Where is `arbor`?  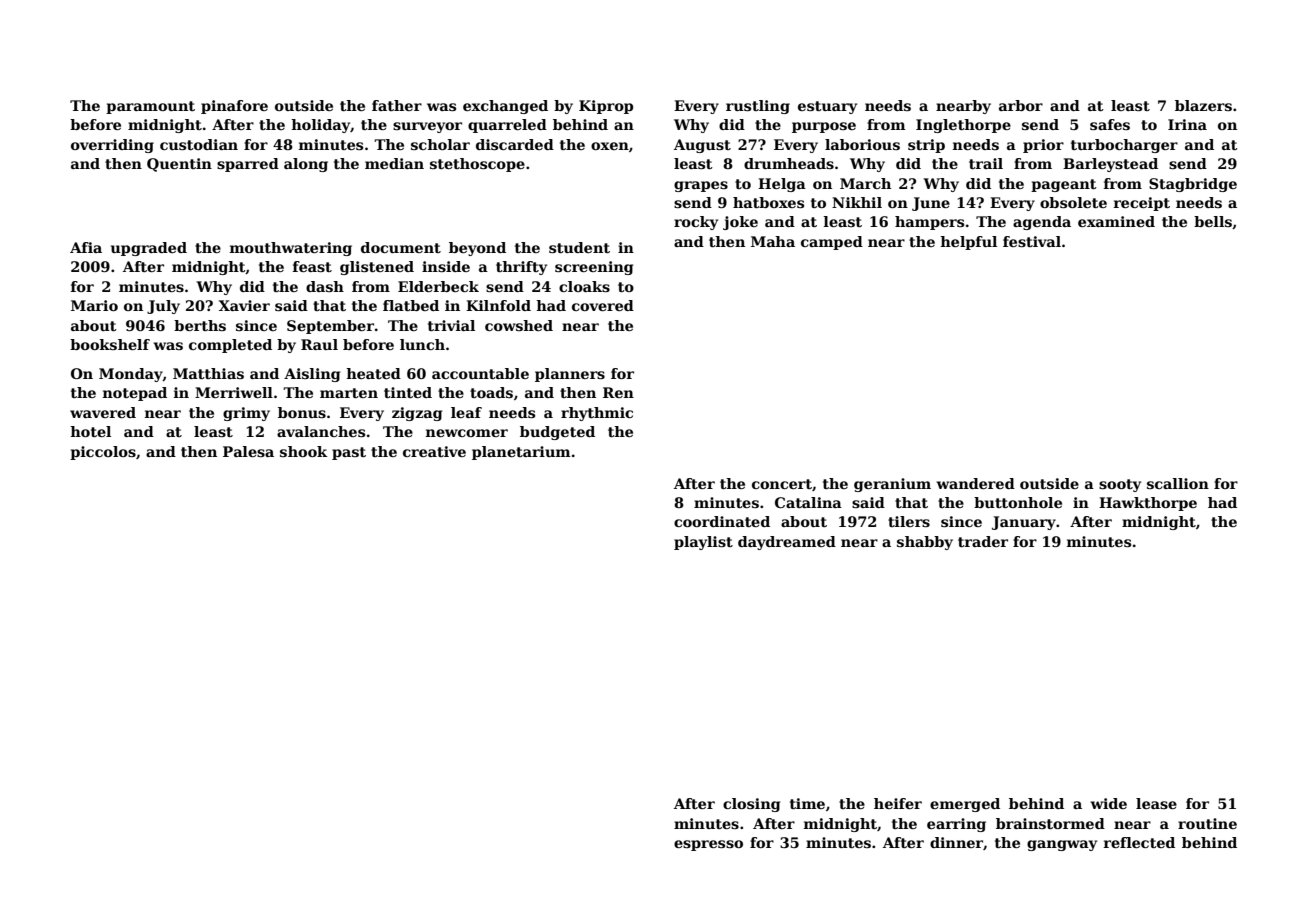 arbor is located at coordinates (1021, 105).
